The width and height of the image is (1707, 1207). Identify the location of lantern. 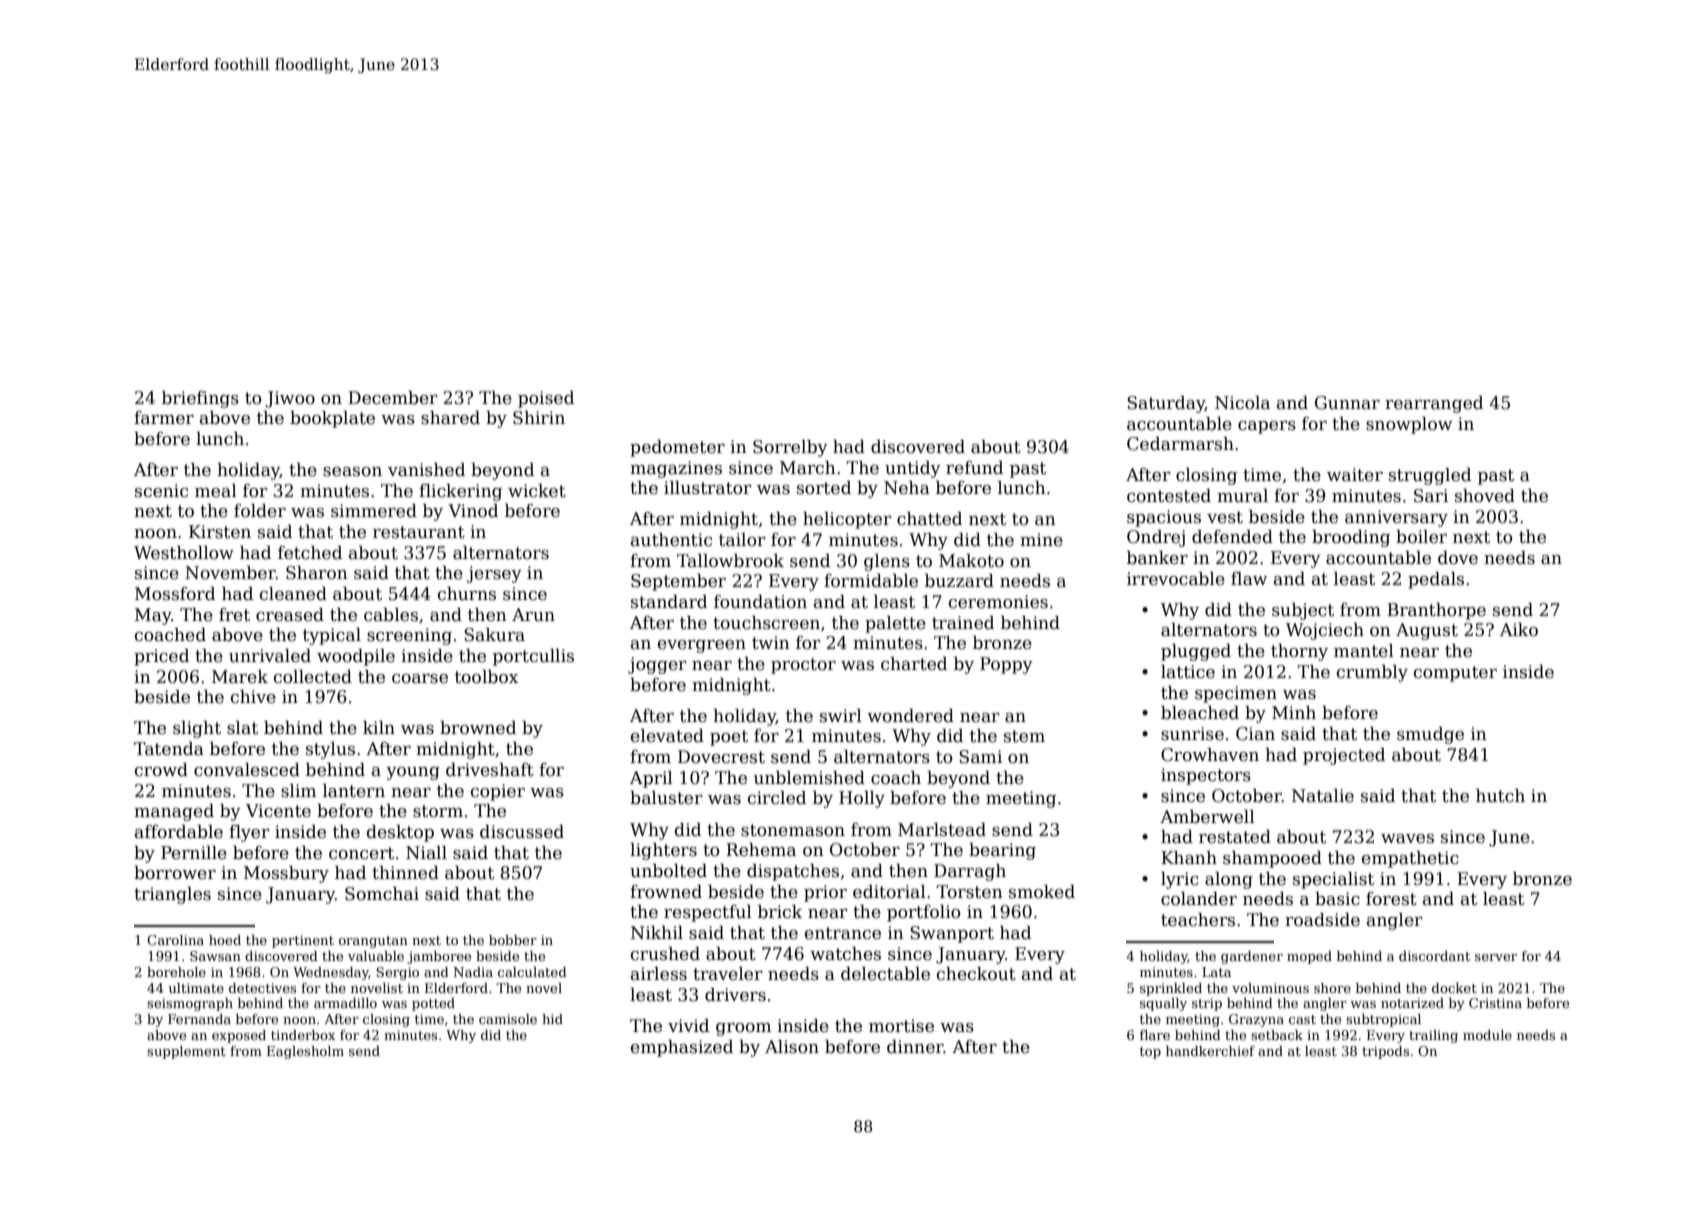
(354, 791).
